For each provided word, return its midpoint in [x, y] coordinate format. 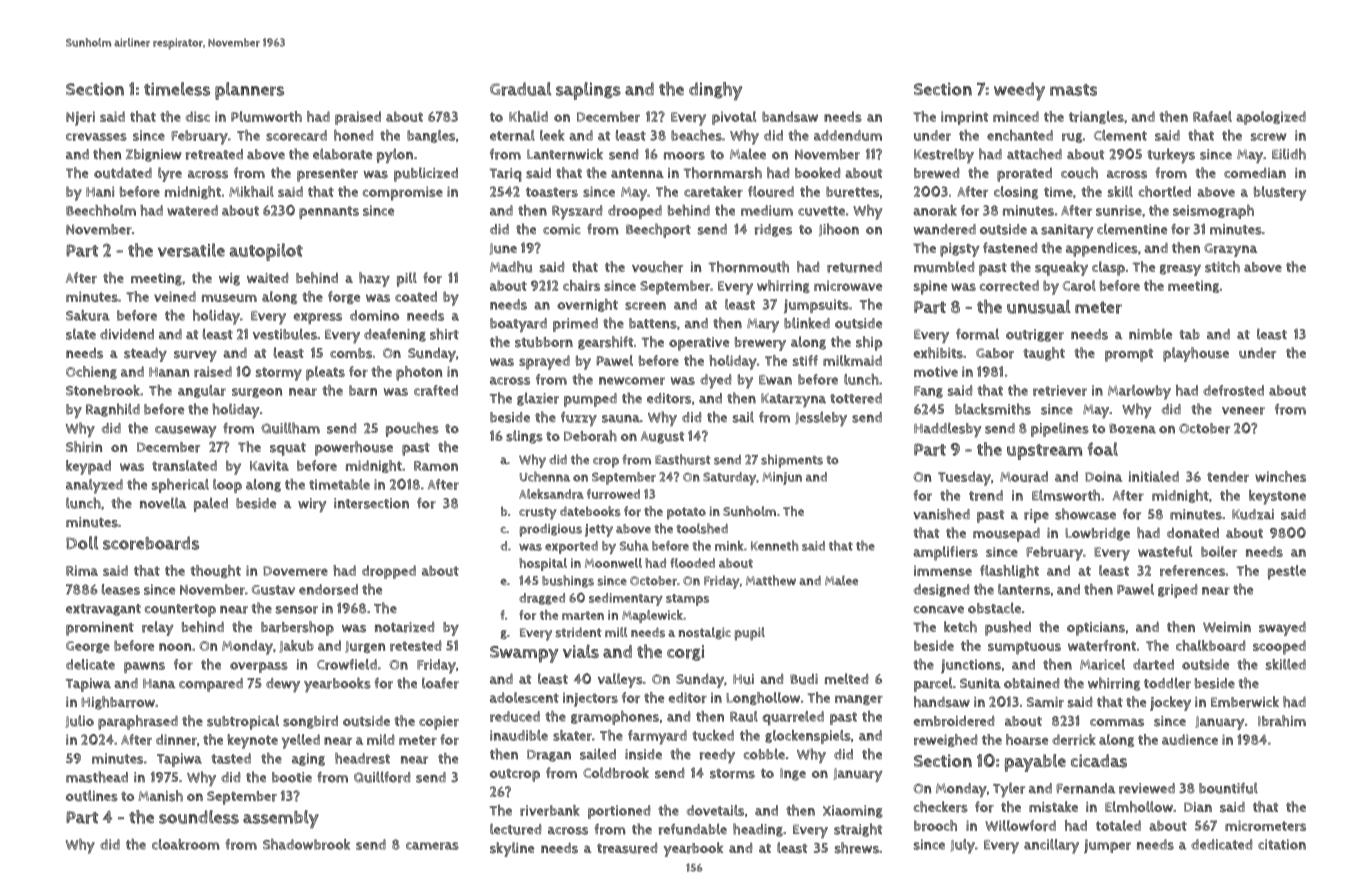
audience [1190, 739]
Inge [793, 774]
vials [581, 651]
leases [121, 589]
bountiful [1228, 788]
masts [1073, 90]
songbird [310, 722]
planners [249, 91]
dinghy [715, 91]
